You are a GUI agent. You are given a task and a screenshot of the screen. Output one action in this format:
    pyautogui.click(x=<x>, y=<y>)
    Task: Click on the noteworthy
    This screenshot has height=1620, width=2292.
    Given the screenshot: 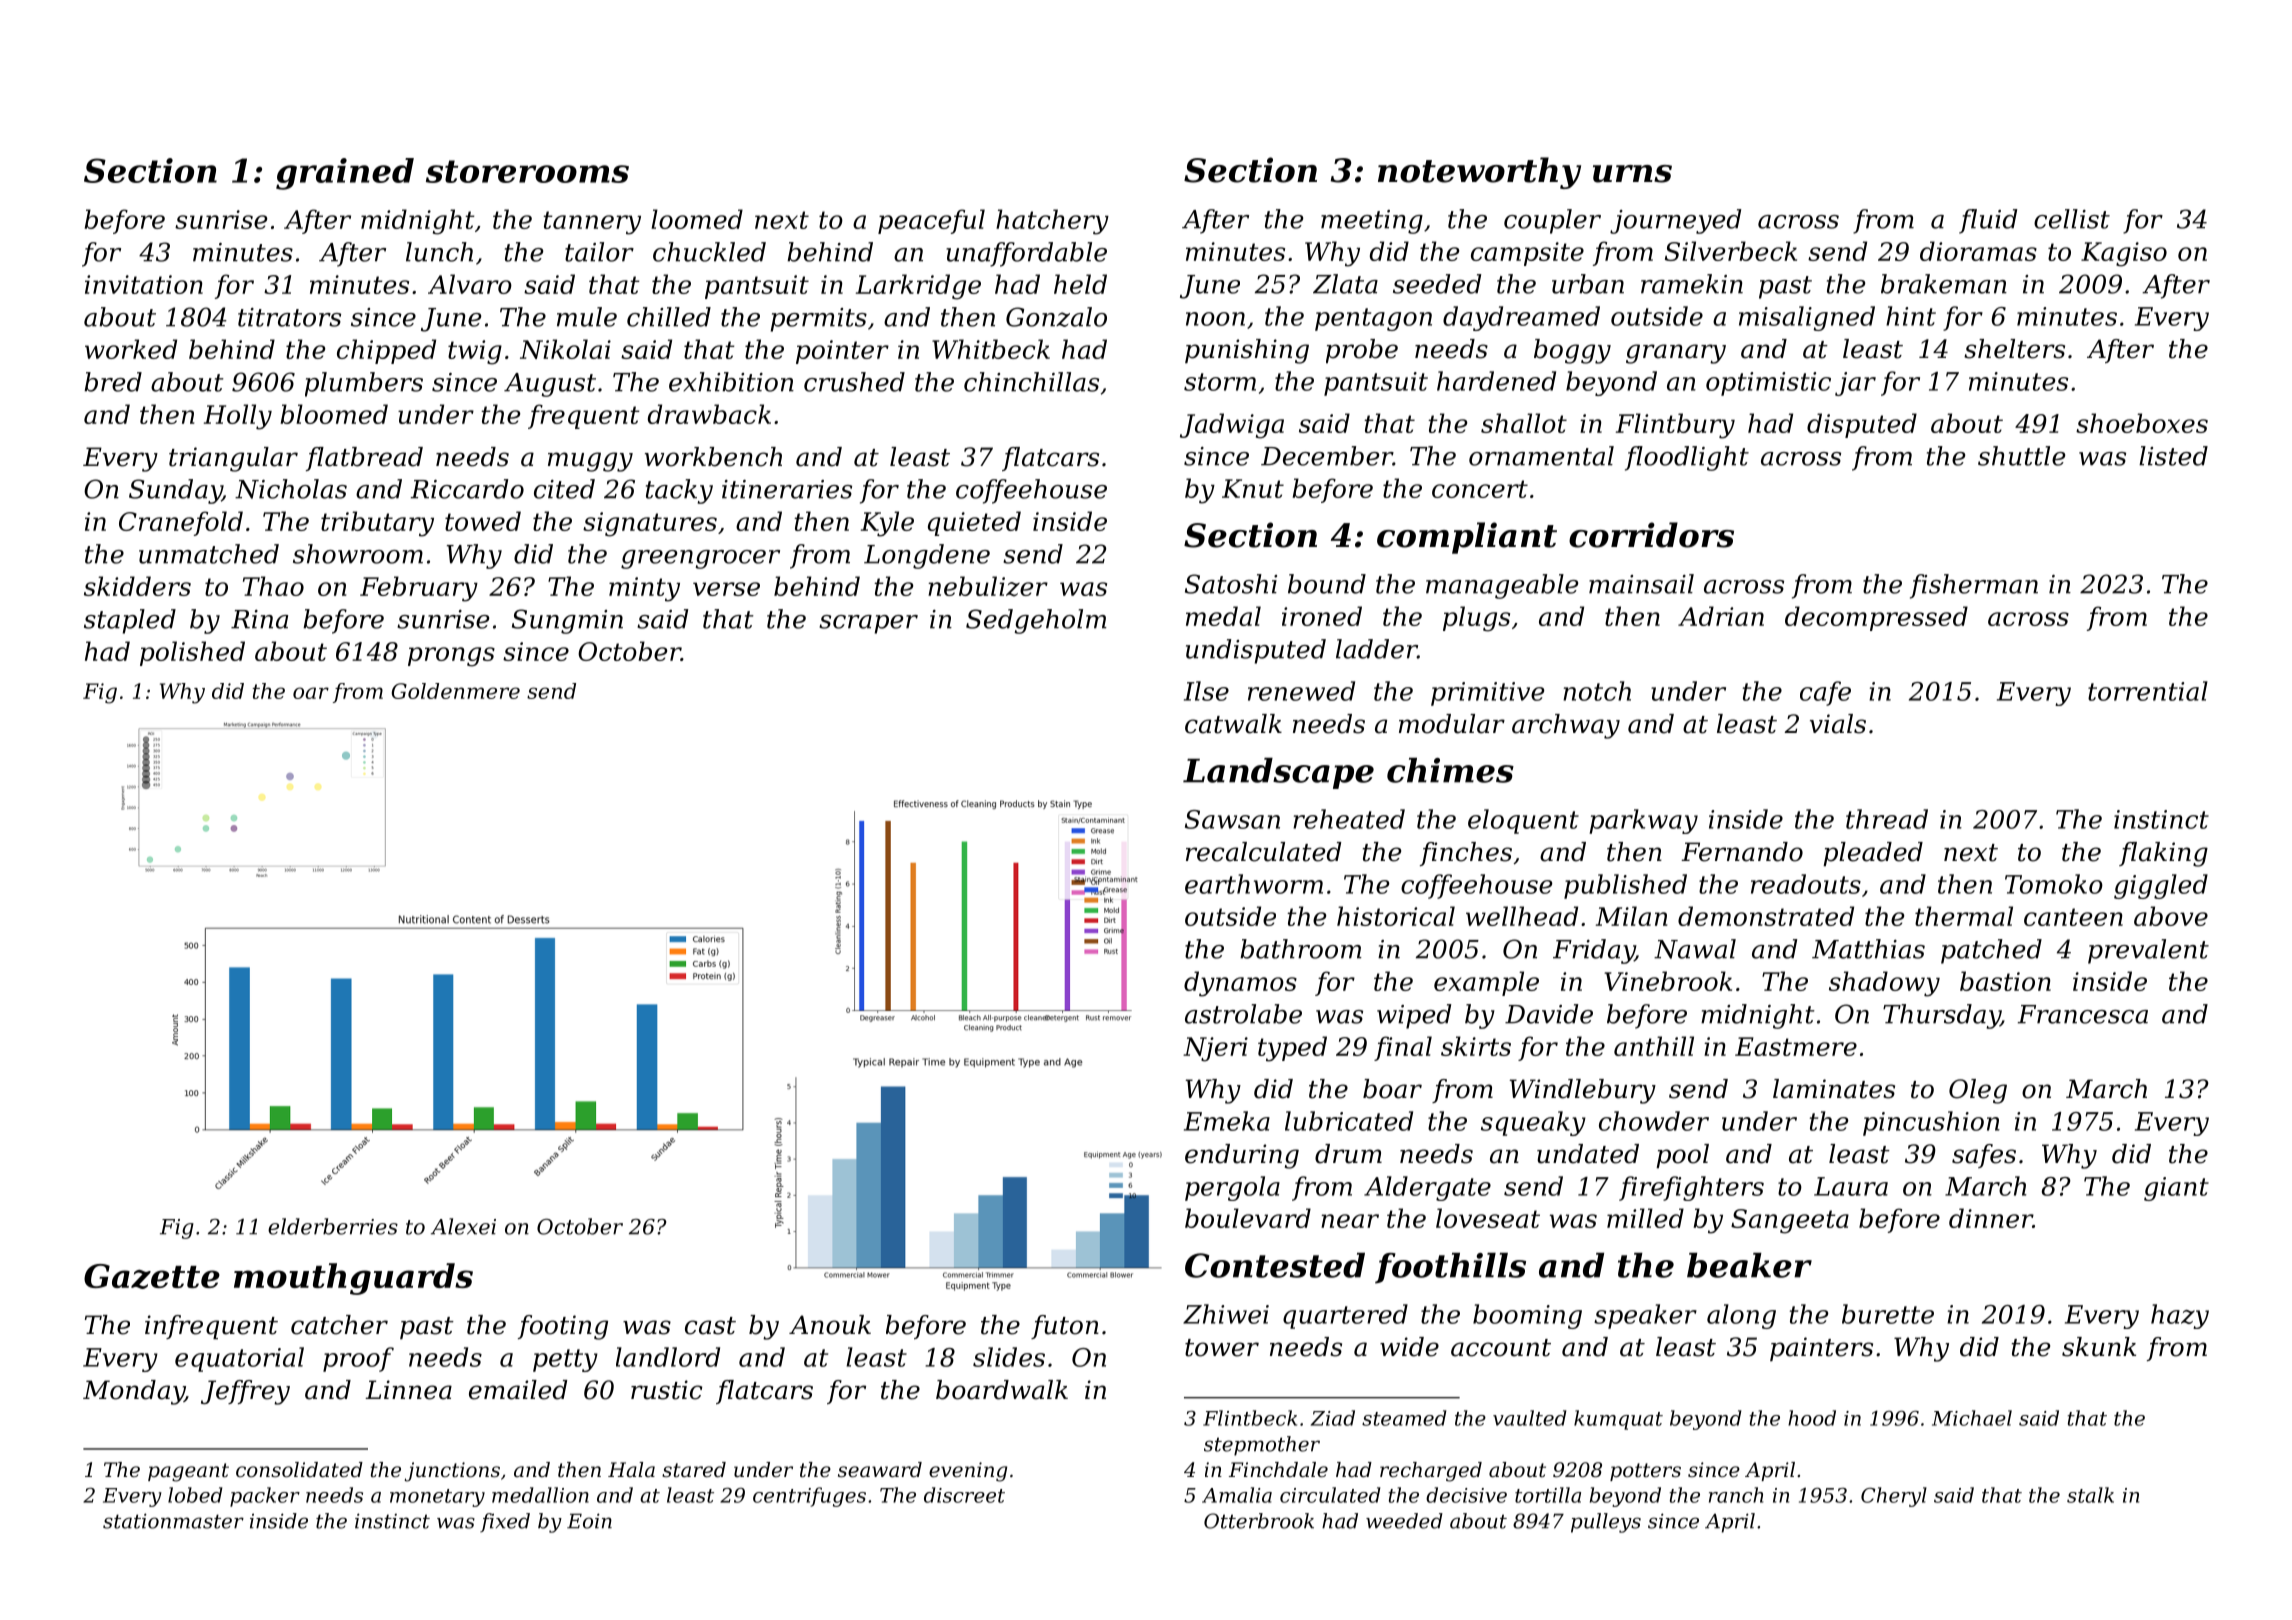 What is the action you would take?
    pyautogui.click(x=1479, y=173)
